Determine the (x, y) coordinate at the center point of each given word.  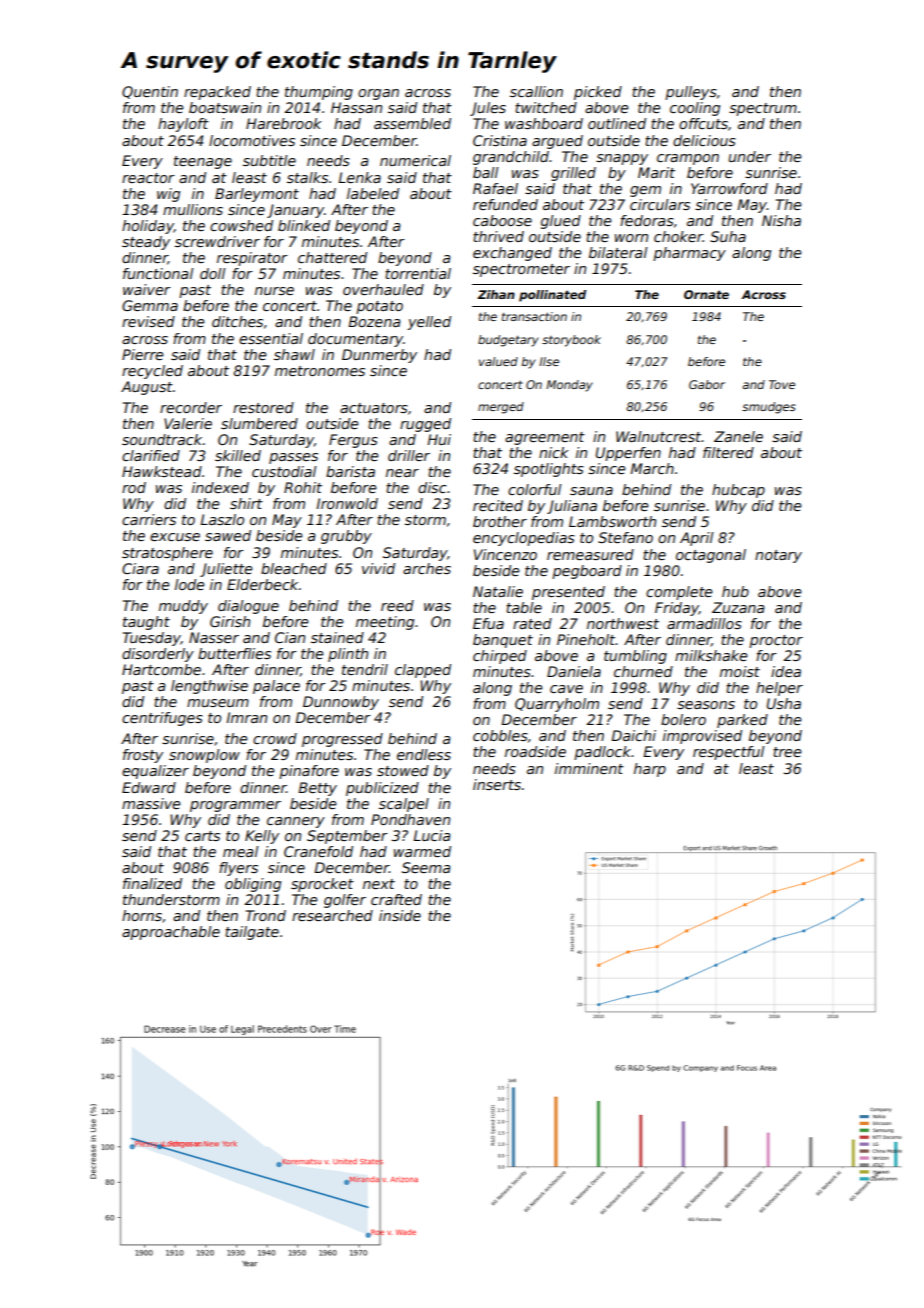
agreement (545, 438)
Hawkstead (162, 471)
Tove (782, 384)
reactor (148, 178)
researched (332, 915)
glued (561, 222)
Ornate (706, 294)
